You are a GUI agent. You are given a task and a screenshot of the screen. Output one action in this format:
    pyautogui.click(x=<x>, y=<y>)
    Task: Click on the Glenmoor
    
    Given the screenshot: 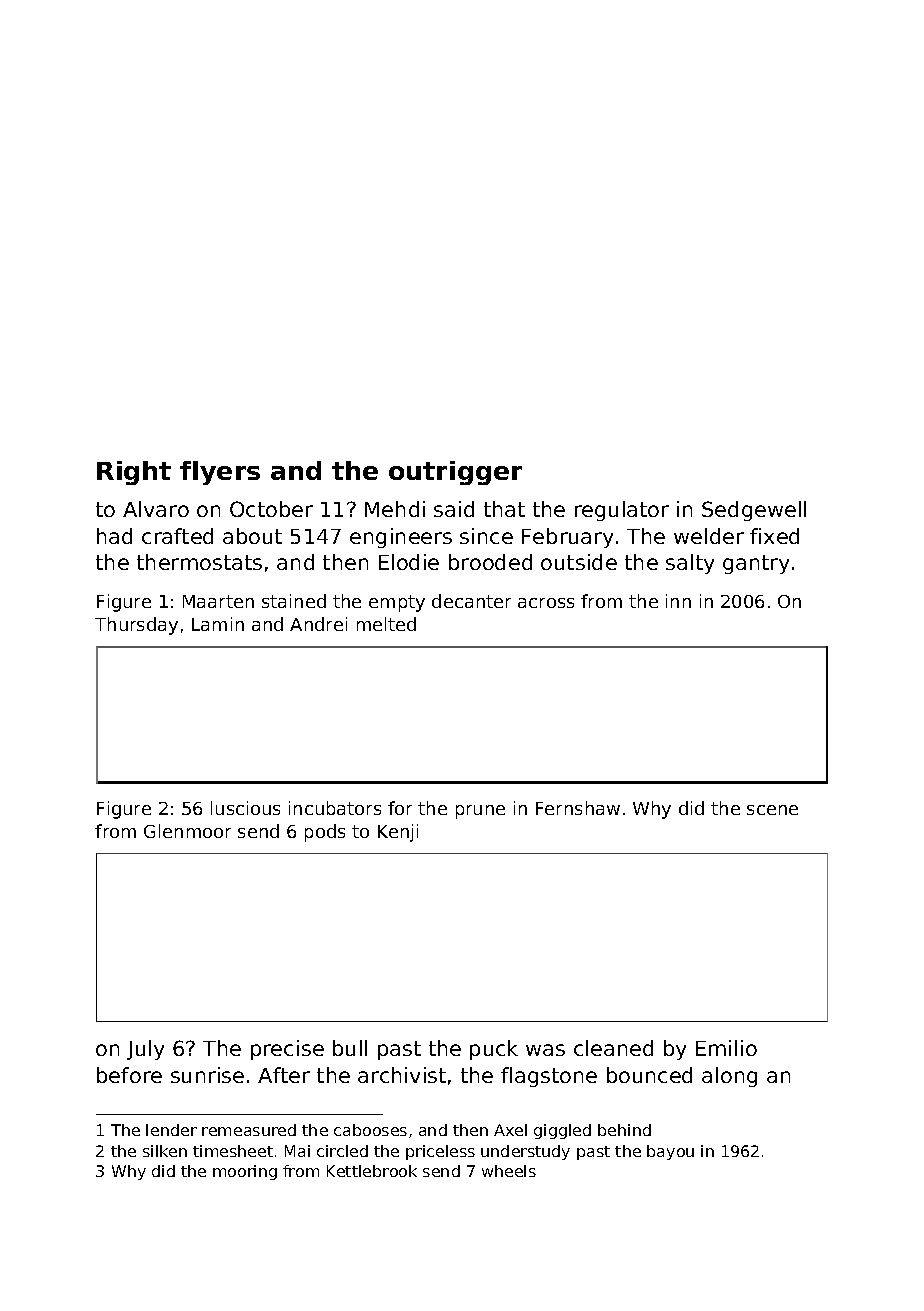 What is the action you would take?
    pyautogui.click(x=187, y=831)
